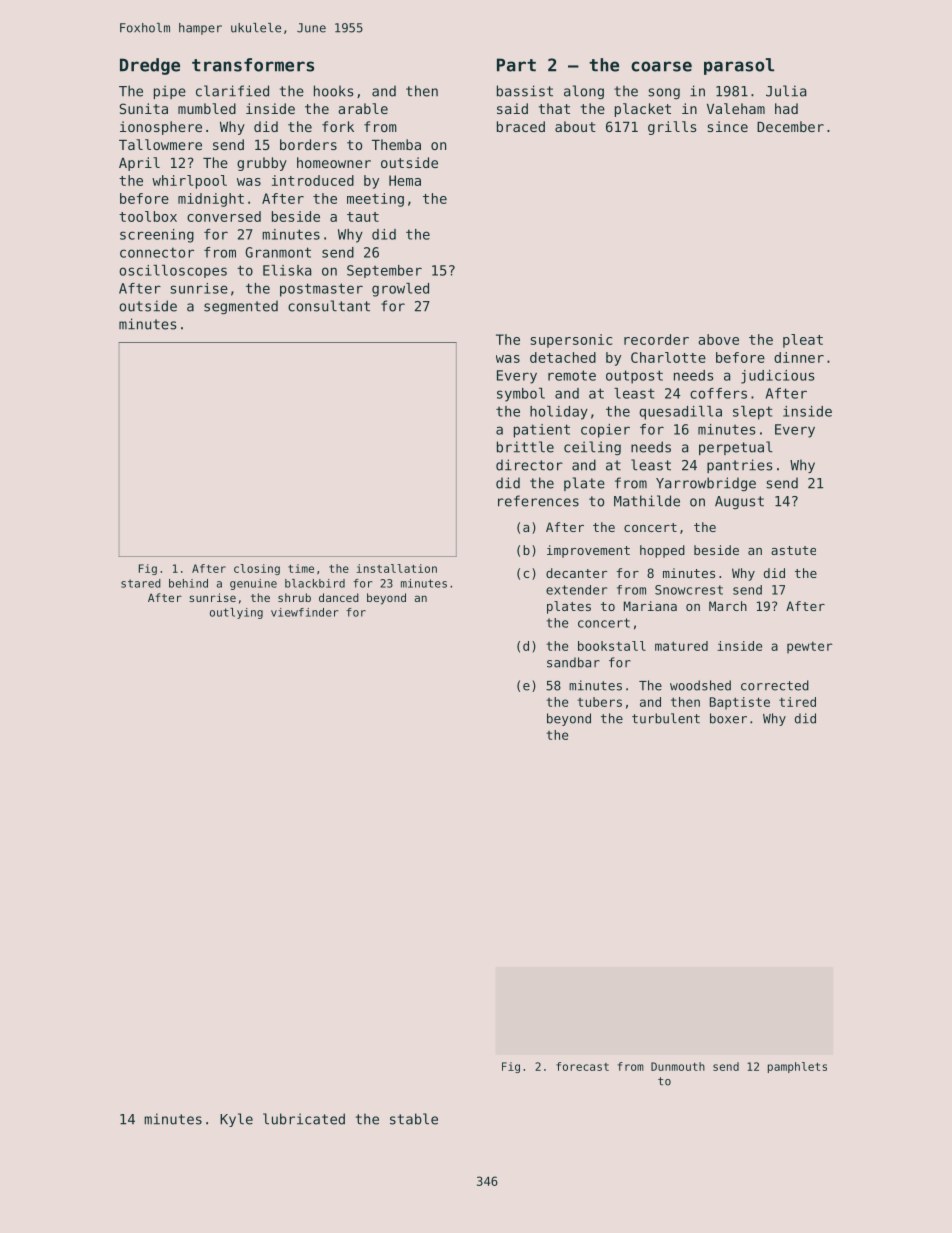  I want to click on Kyle, so click(236, 1120).
